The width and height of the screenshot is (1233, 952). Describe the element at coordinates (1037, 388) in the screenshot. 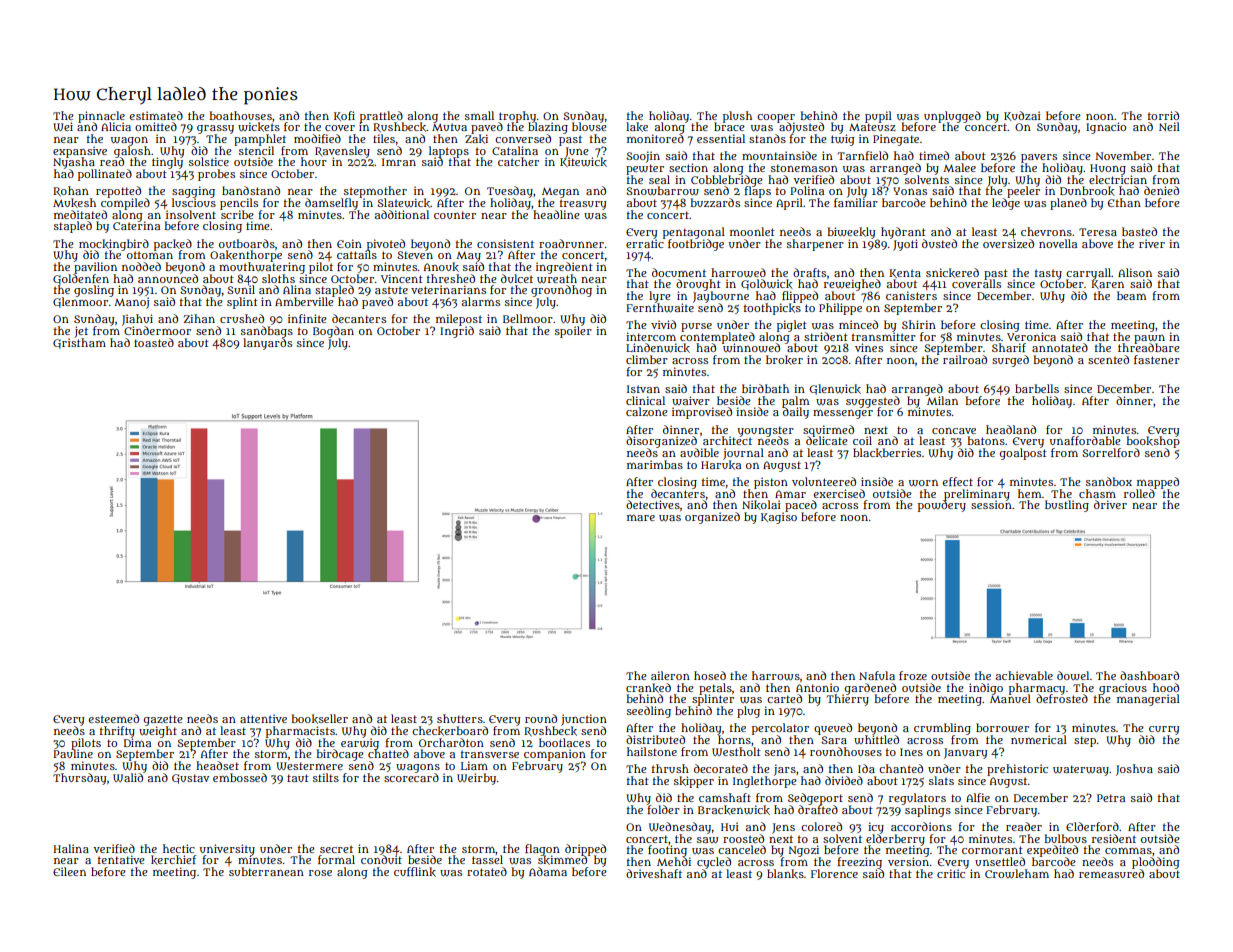

I see `barbells` at that location.
